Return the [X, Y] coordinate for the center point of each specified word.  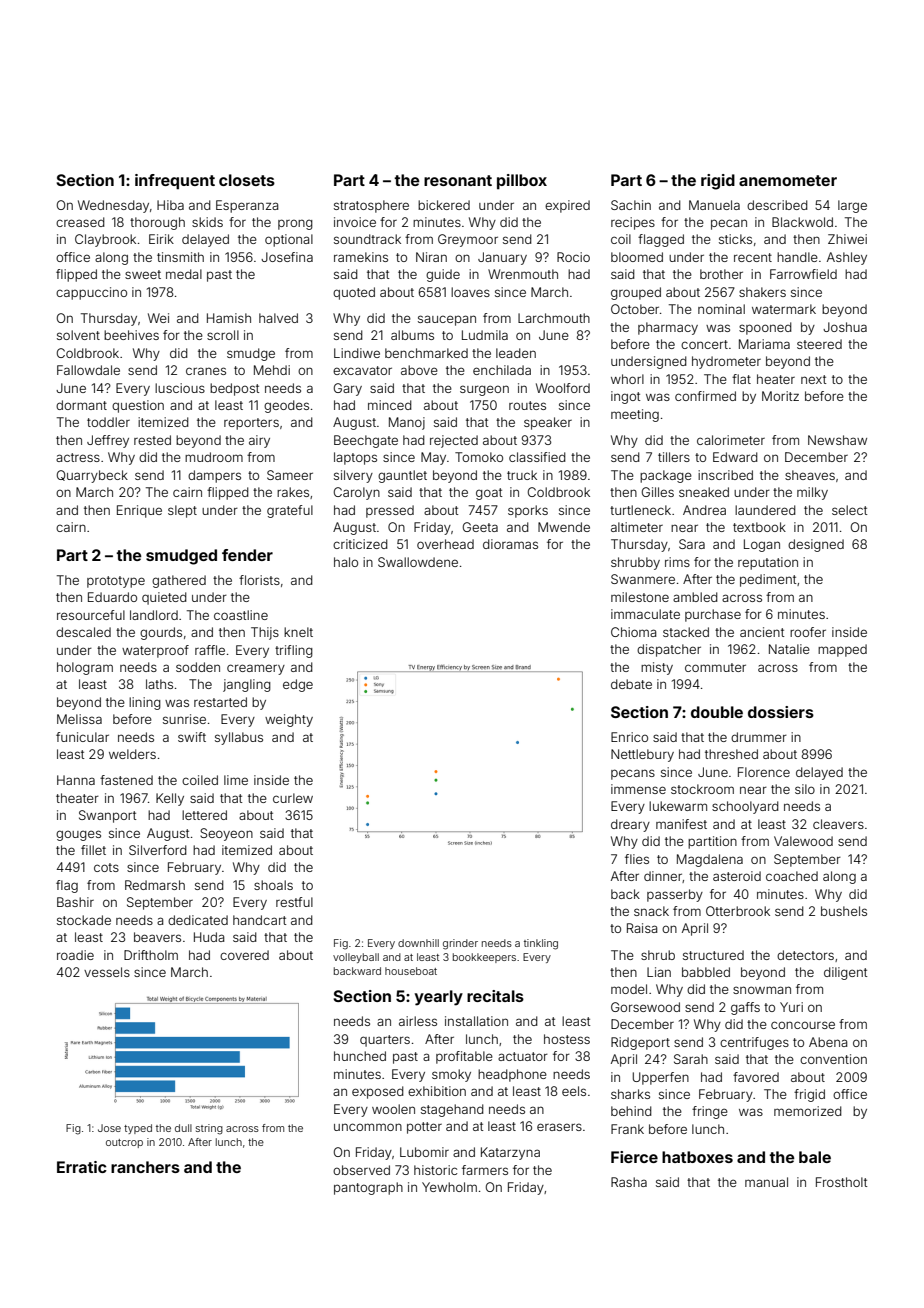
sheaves [810, 475]
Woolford [563, 388]
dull [183, 1128]
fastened [126, 780]
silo [805, 789]
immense [638, 789]
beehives [131, 335]
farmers [485, 1170]
